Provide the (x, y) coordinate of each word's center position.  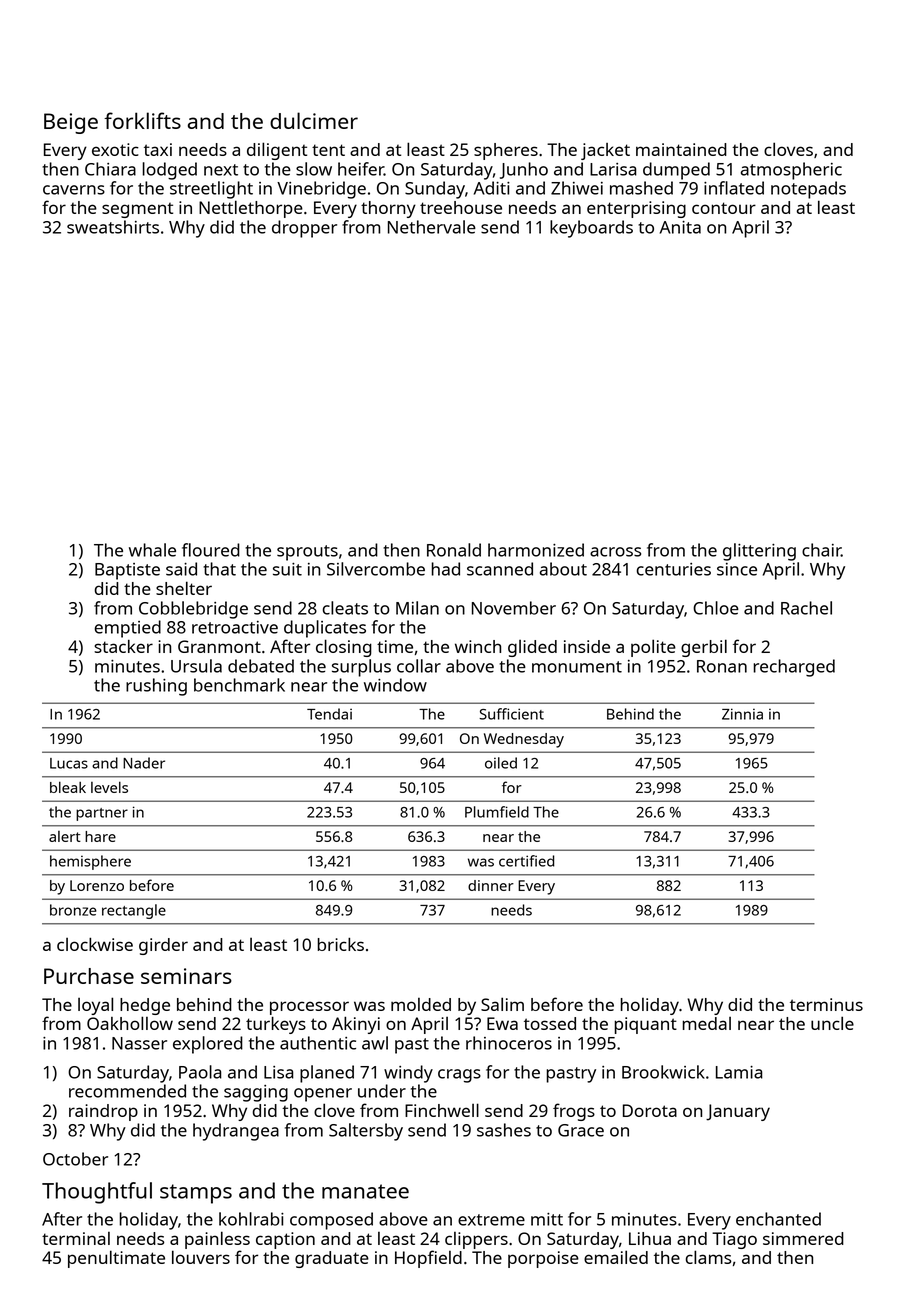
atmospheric (791, 171)
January (738, 1112)
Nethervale (432, 227)
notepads (808, 190)
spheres (506, 151)
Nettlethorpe (251, 209)
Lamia (739, 1072)
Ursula (196, 666)
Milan (417, 608)
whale (152, 550)
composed (331, 1221)
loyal (95, 1006)
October (75, 1159)
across (615, 552)
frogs (574, 1112)
